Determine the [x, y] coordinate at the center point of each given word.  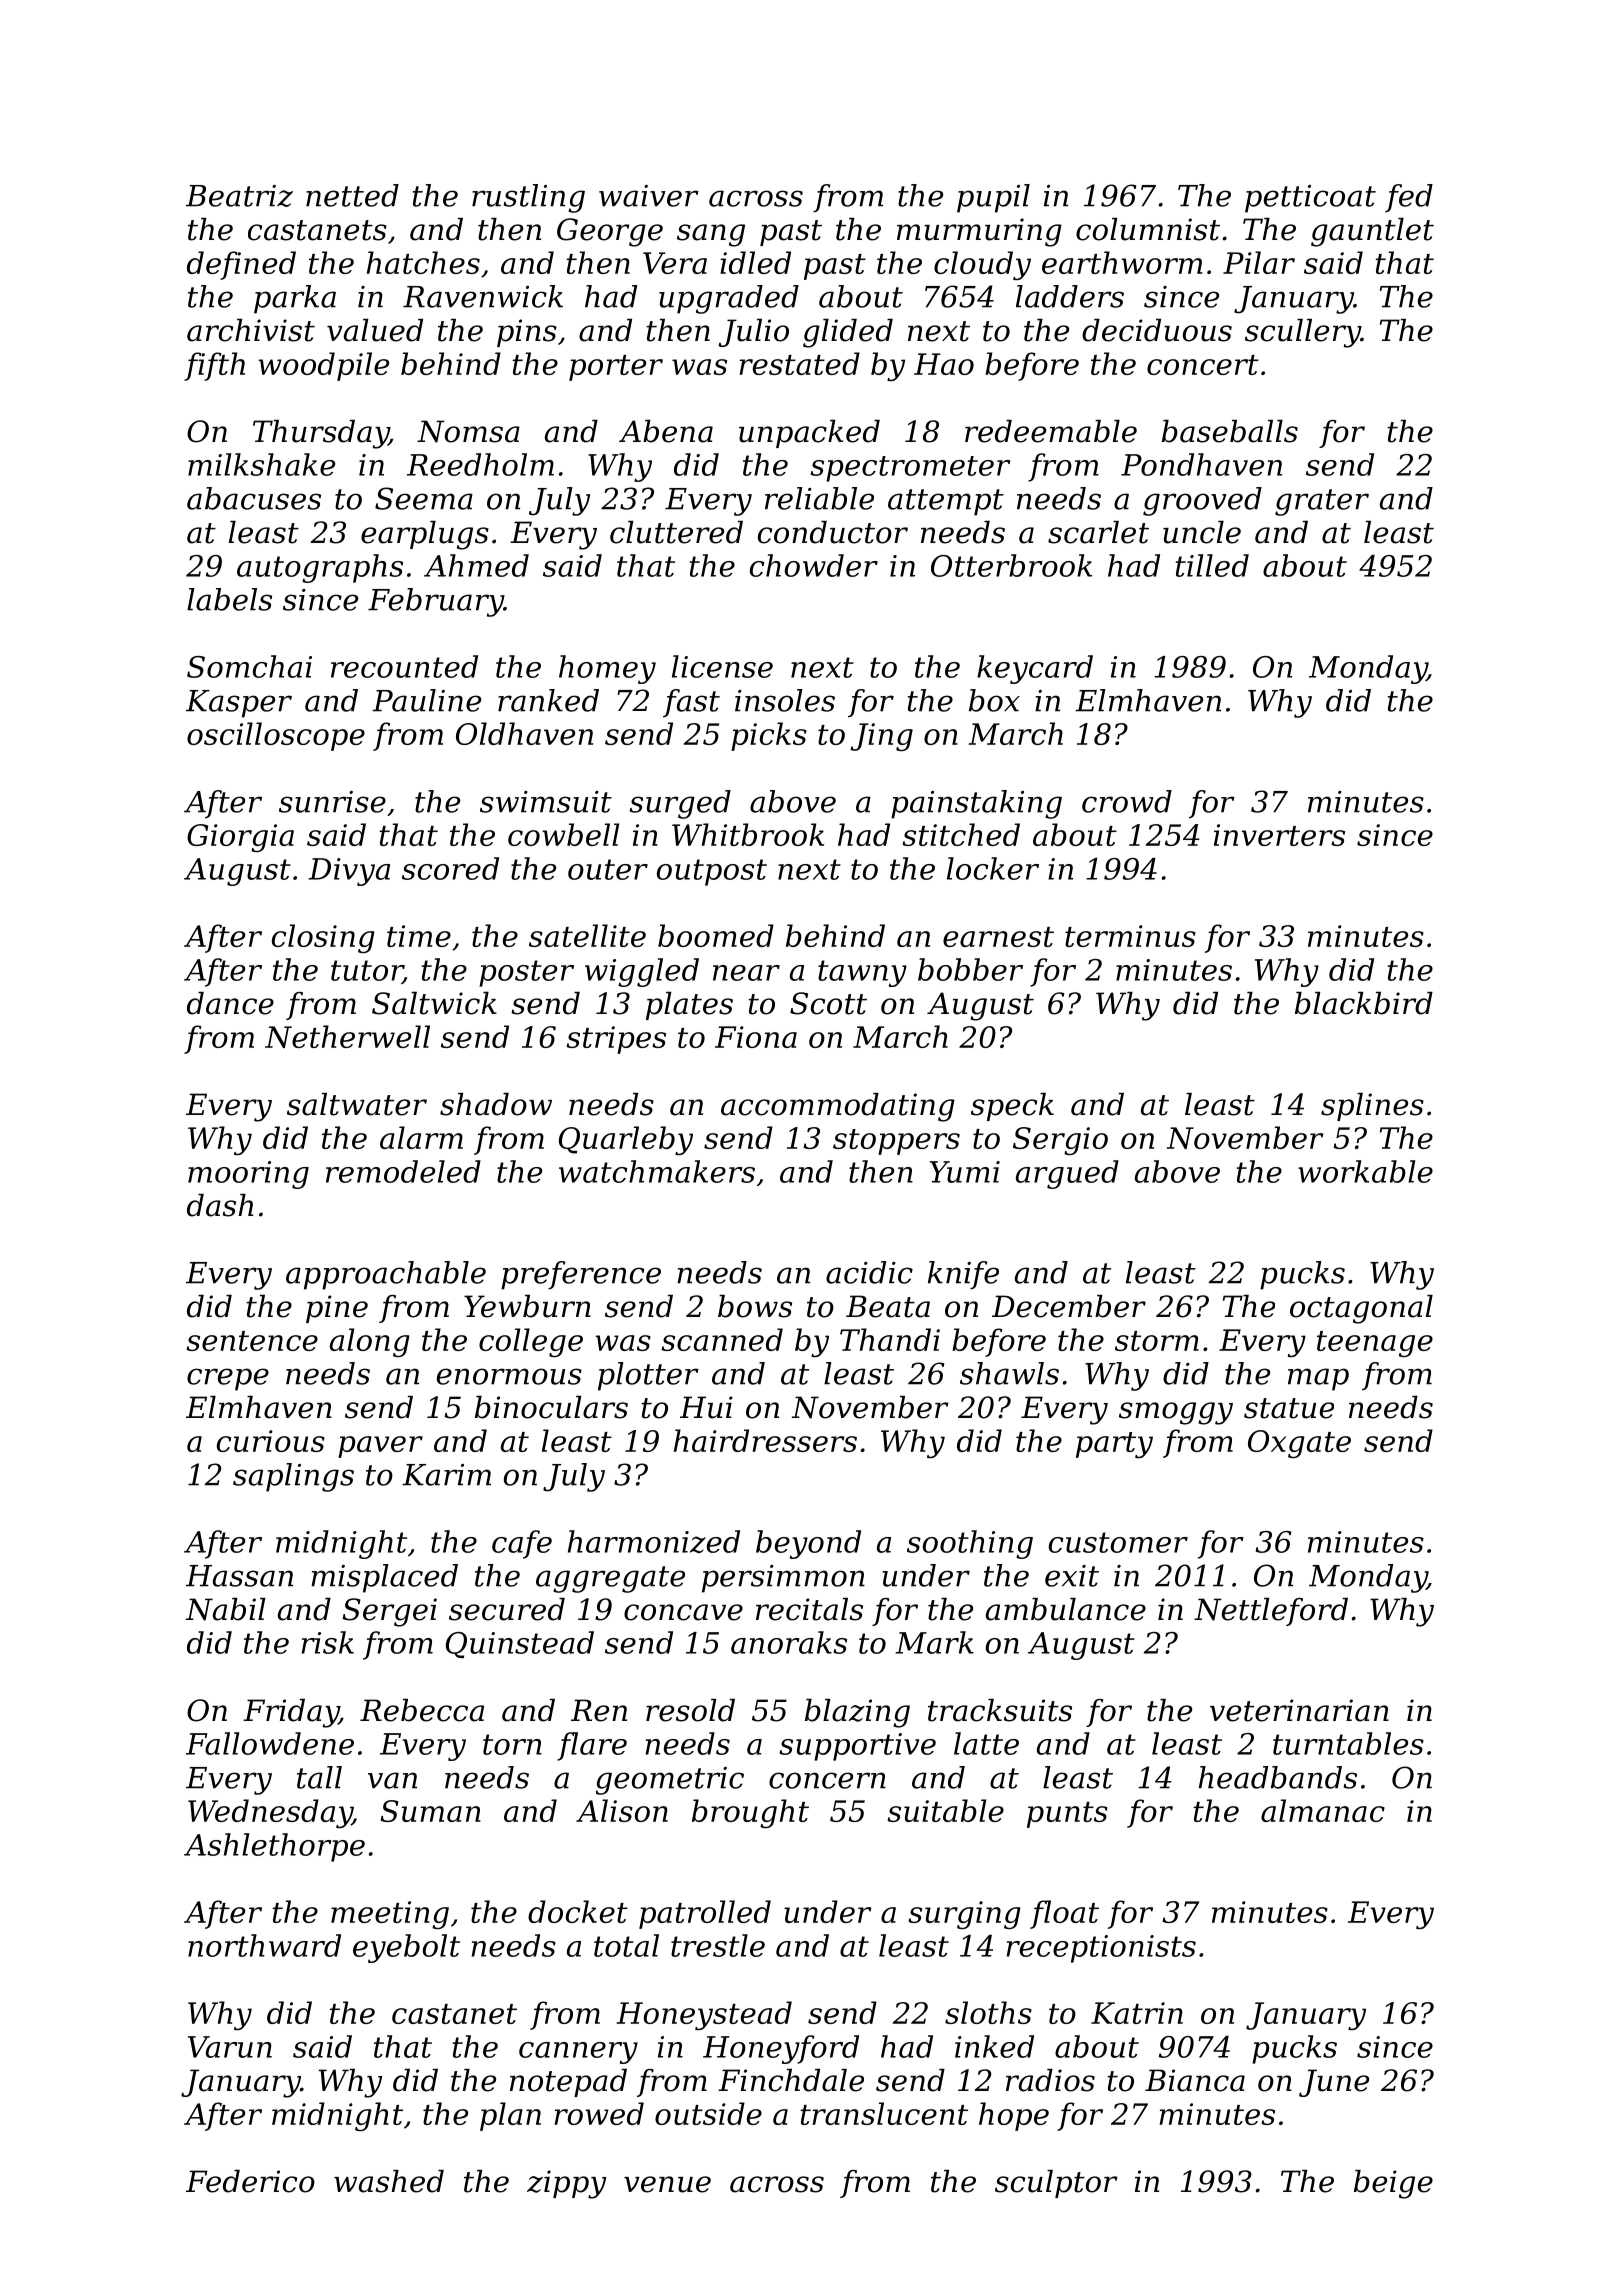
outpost [712, 872]
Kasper [239, 704]
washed [389, 2181]
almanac [1323, 1810]
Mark [934, 1642]
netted [352, 195]
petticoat [1310, 199]
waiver [649, 196]
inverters [1279, 835]
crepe [228, 1379]
